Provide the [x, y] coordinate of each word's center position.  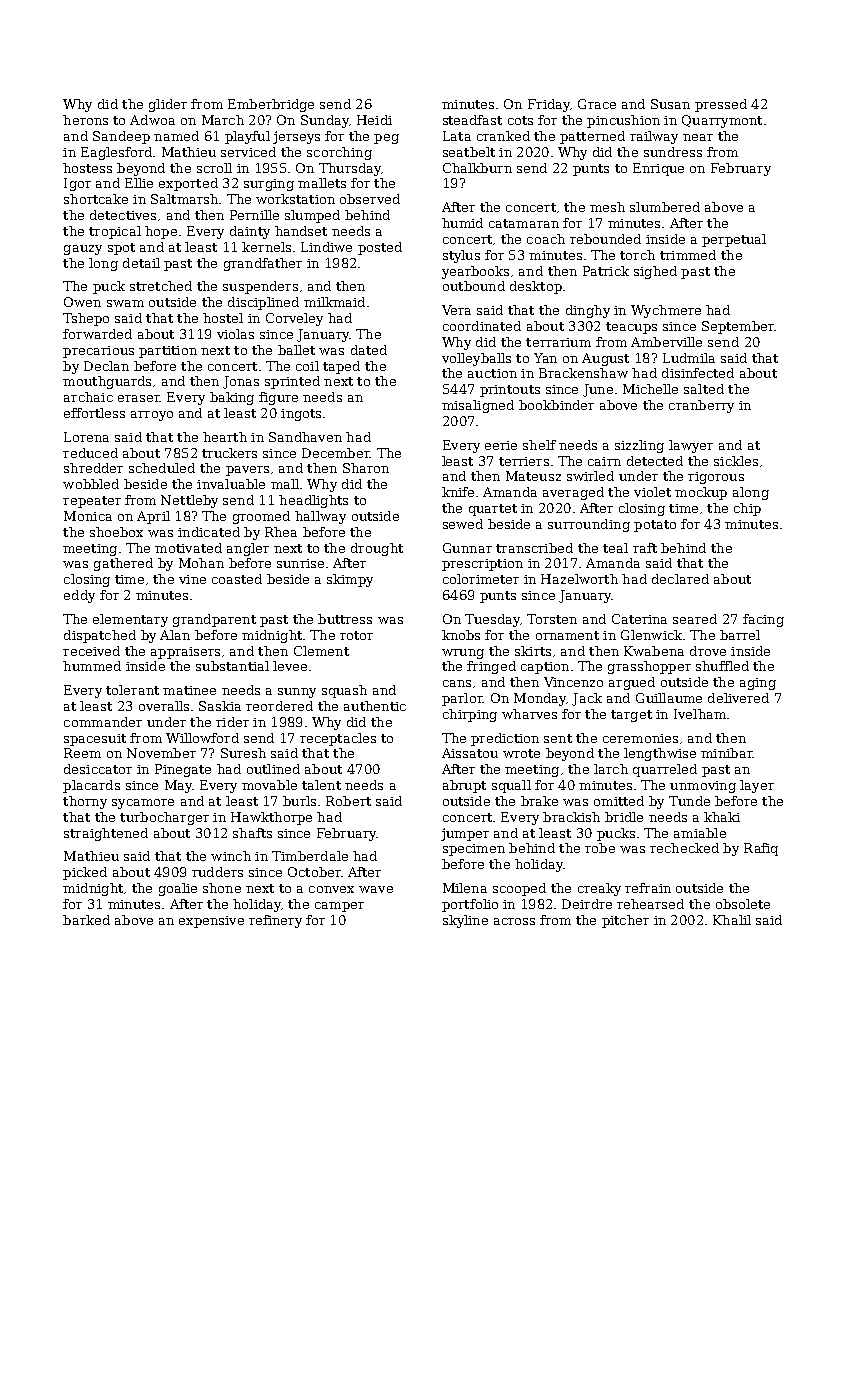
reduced [90, 453]
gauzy [83, 250]
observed [370, 199]
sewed [463, 524]
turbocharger [164, 818]
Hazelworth [579, 579]
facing [763, 620]
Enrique [658, 169]
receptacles [338, 739]
